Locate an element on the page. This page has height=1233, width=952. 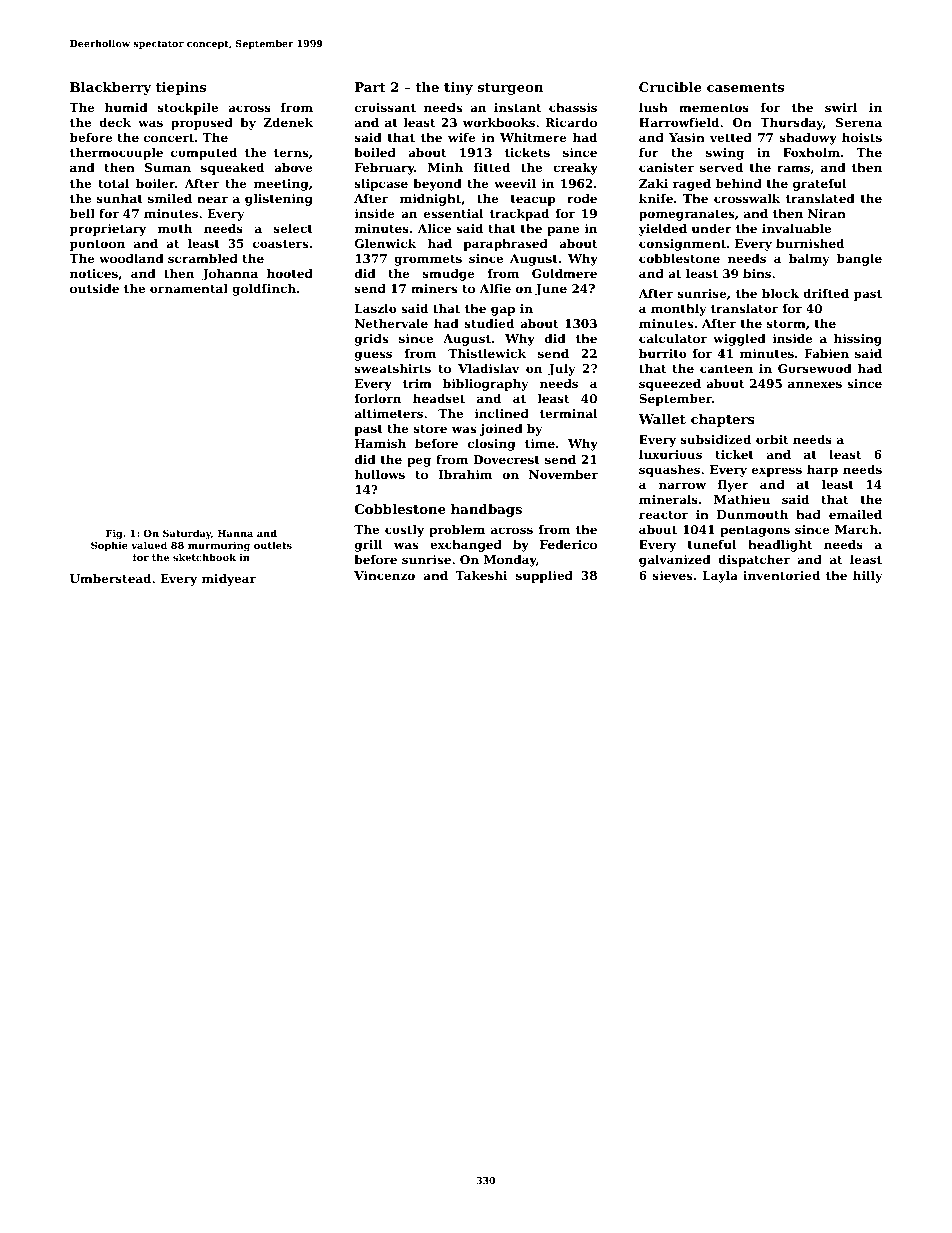
trackpad is located at coordinates (519, 215).
